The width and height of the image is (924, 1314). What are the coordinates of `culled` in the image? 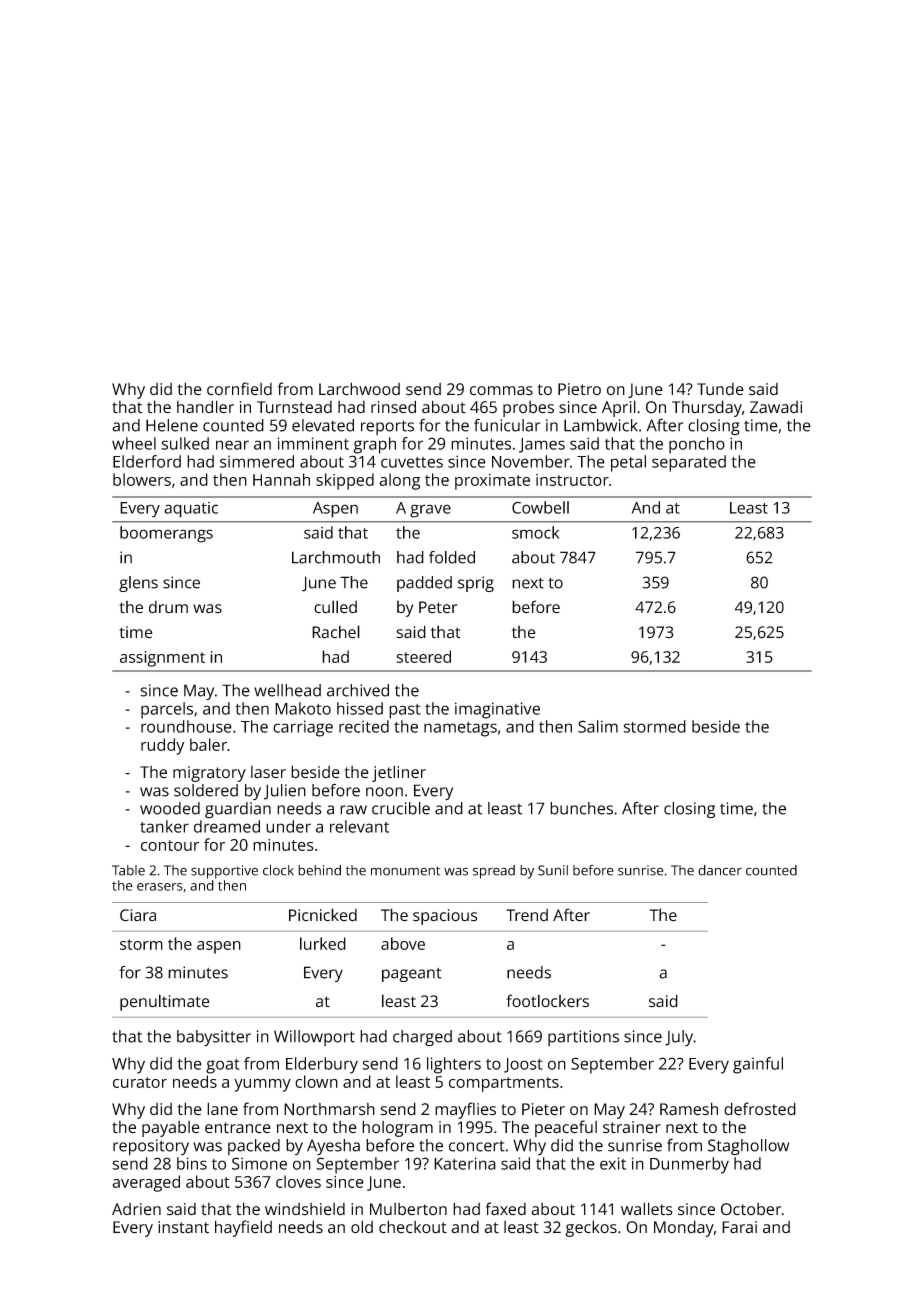 It's located at (335, 607).
